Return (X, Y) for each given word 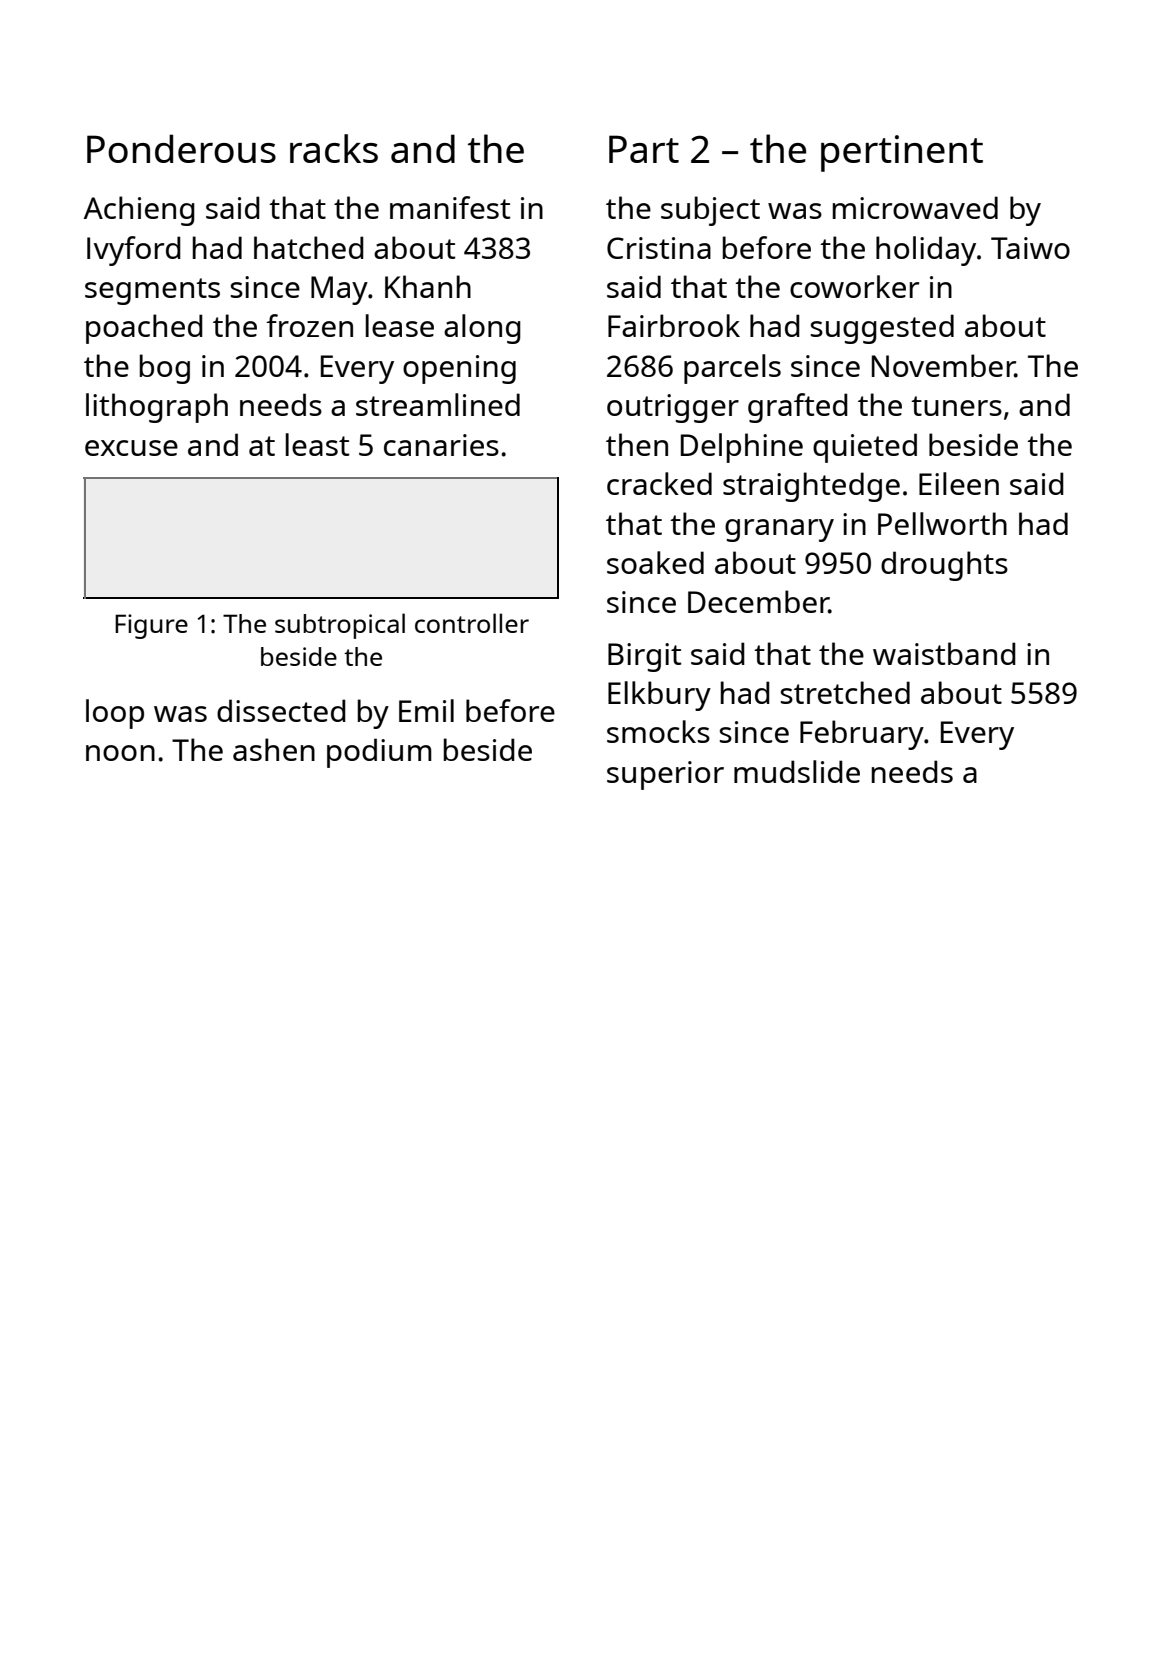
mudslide (797, 771)
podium (379, 753)
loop (115, 714)
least (317, 444)
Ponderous (181, 148)
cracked (659, 483)
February (862, 735)
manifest (450, 207)
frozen (309, 325)
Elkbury (659, 696)
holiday (926, 251)
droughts (944, 566)
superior (665, 775)
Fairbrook (674, 325)
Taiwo (1030, 248)
